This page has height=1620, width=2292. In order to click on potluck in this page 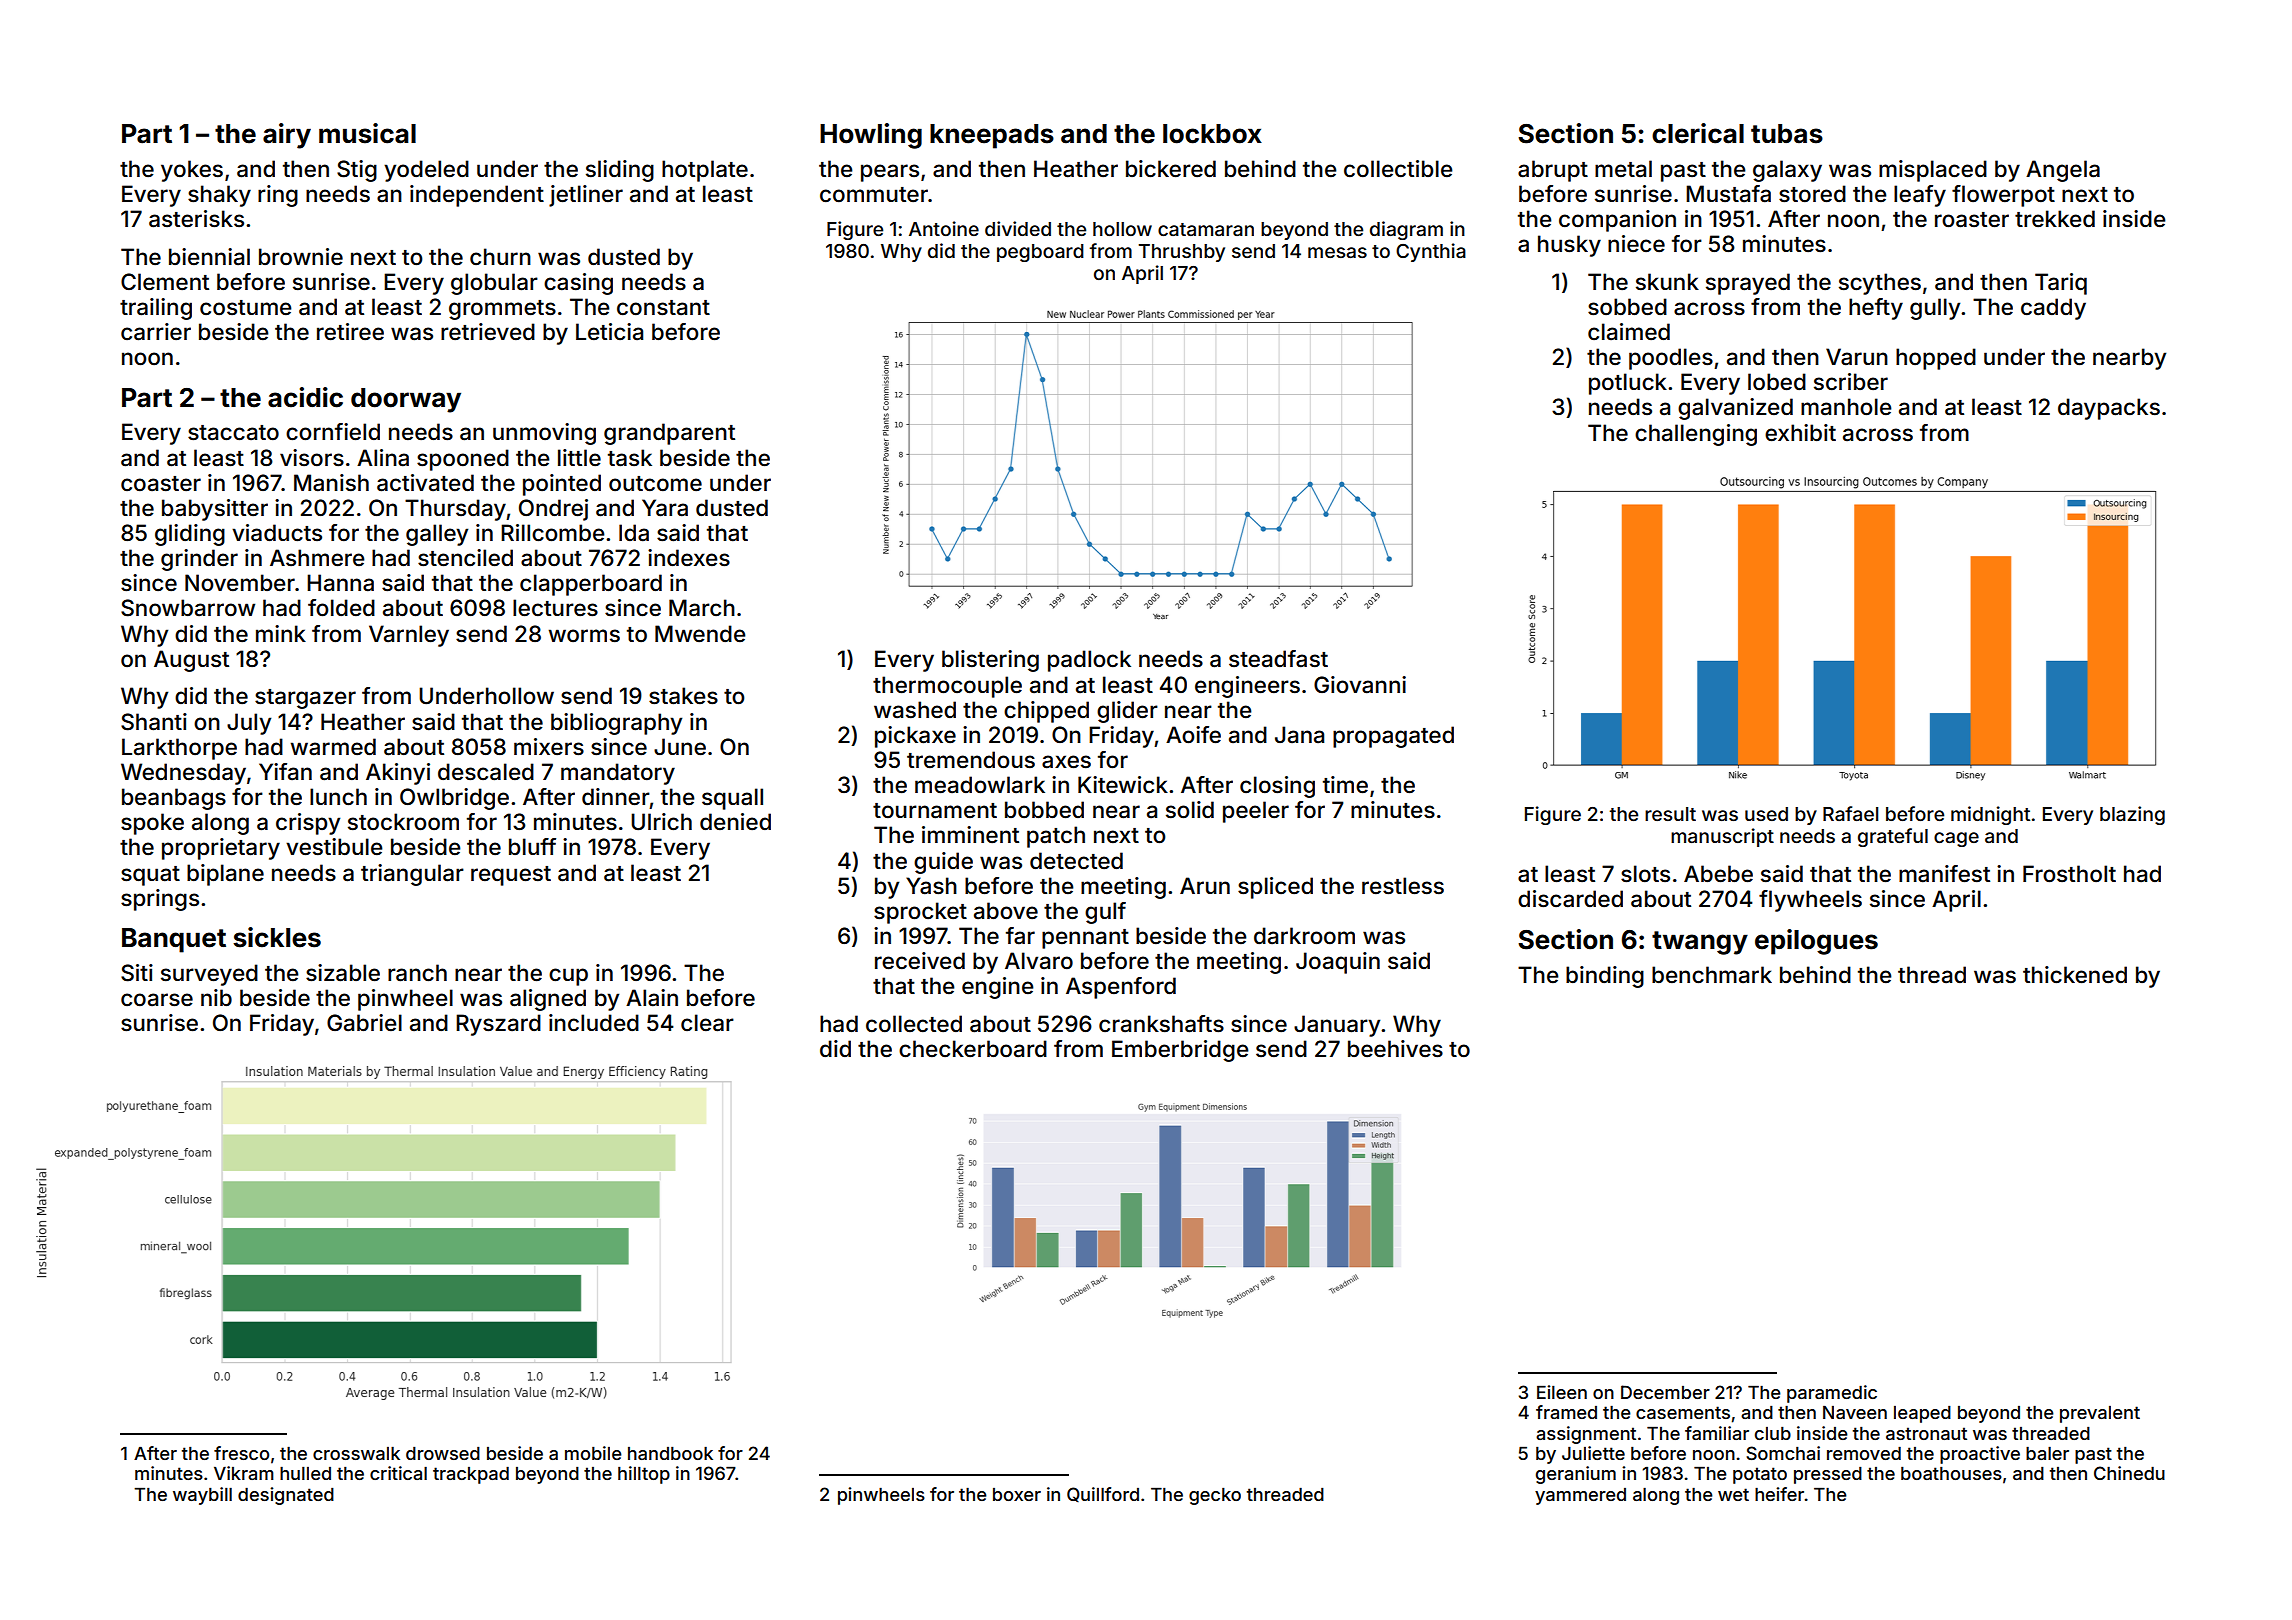, I will do `click(1628, 384)`.
